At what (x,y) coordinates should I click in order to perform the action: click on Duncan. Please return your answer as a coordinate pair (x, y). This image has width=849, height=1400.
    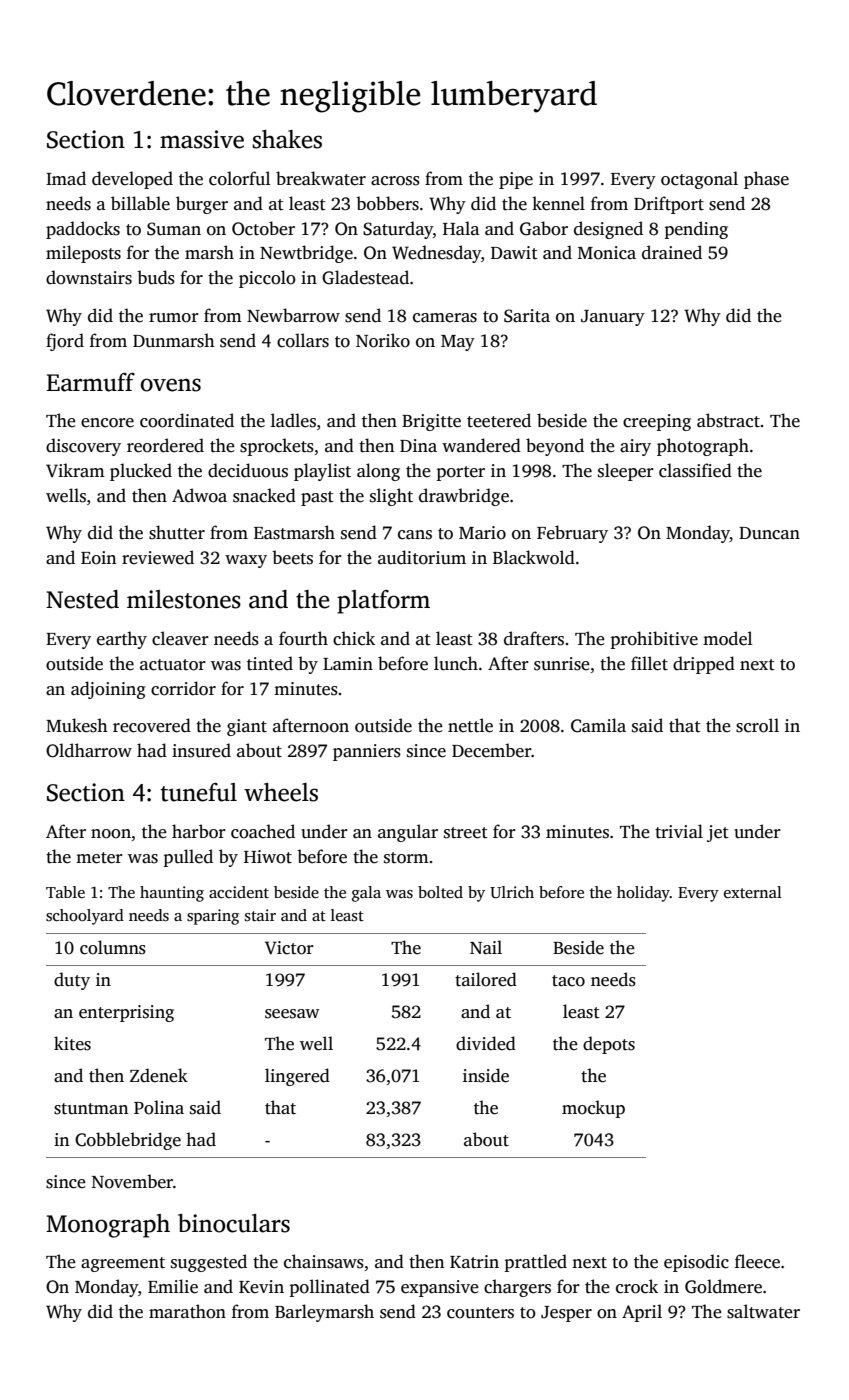
    Looking at the image, I should click on (769, 533).
